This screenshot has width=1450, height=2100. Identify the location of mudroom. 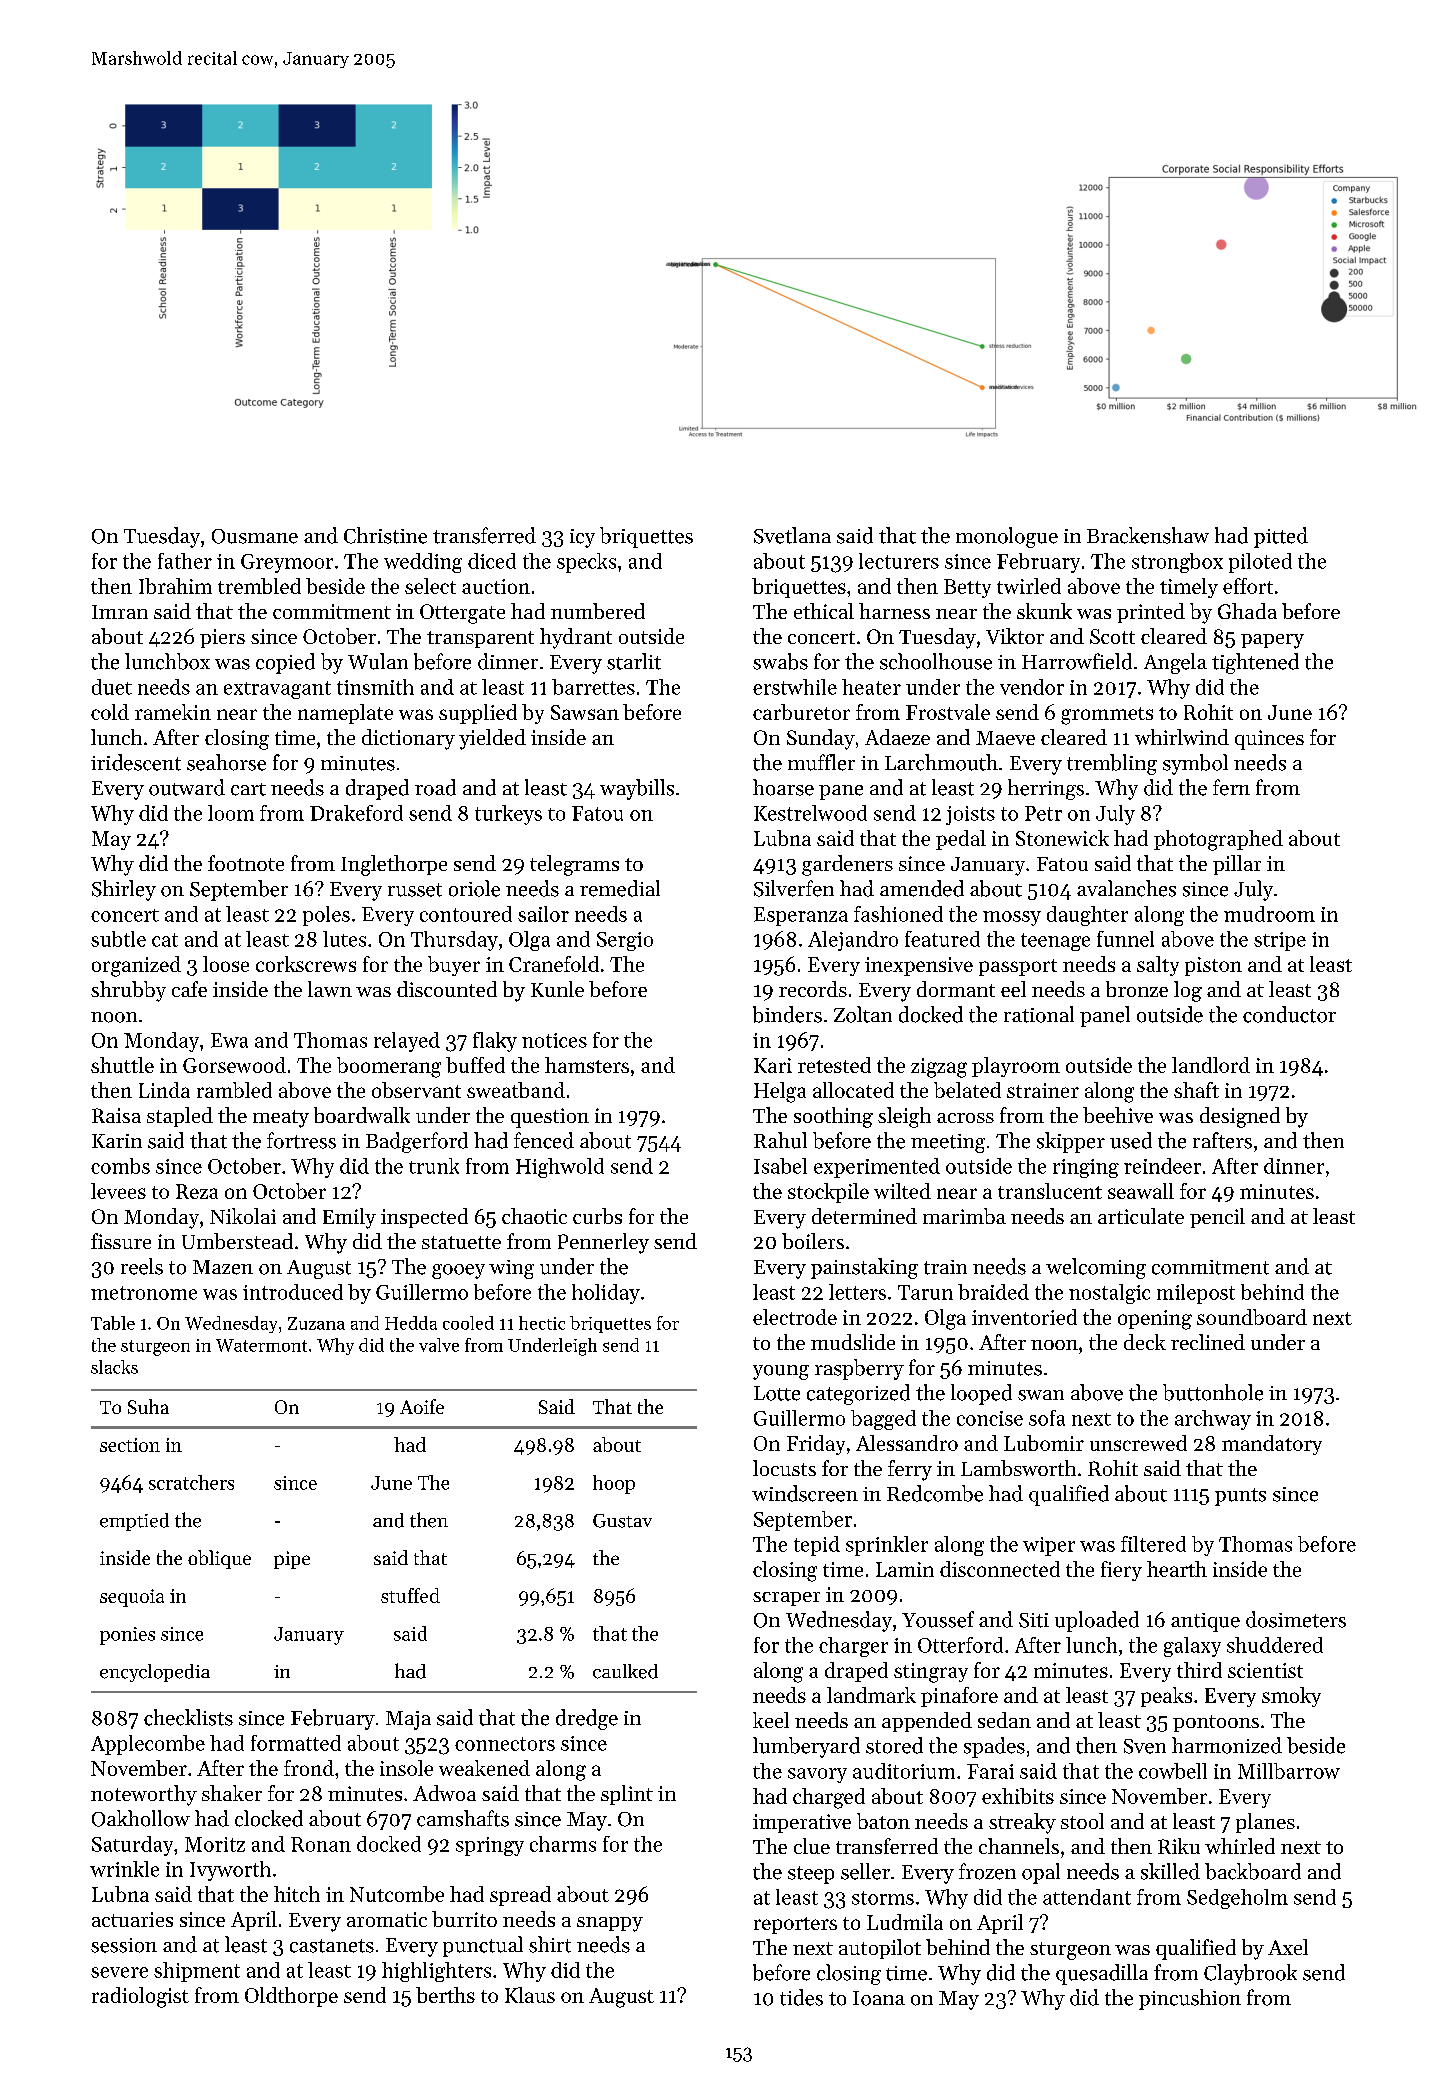
(1269, 914).
